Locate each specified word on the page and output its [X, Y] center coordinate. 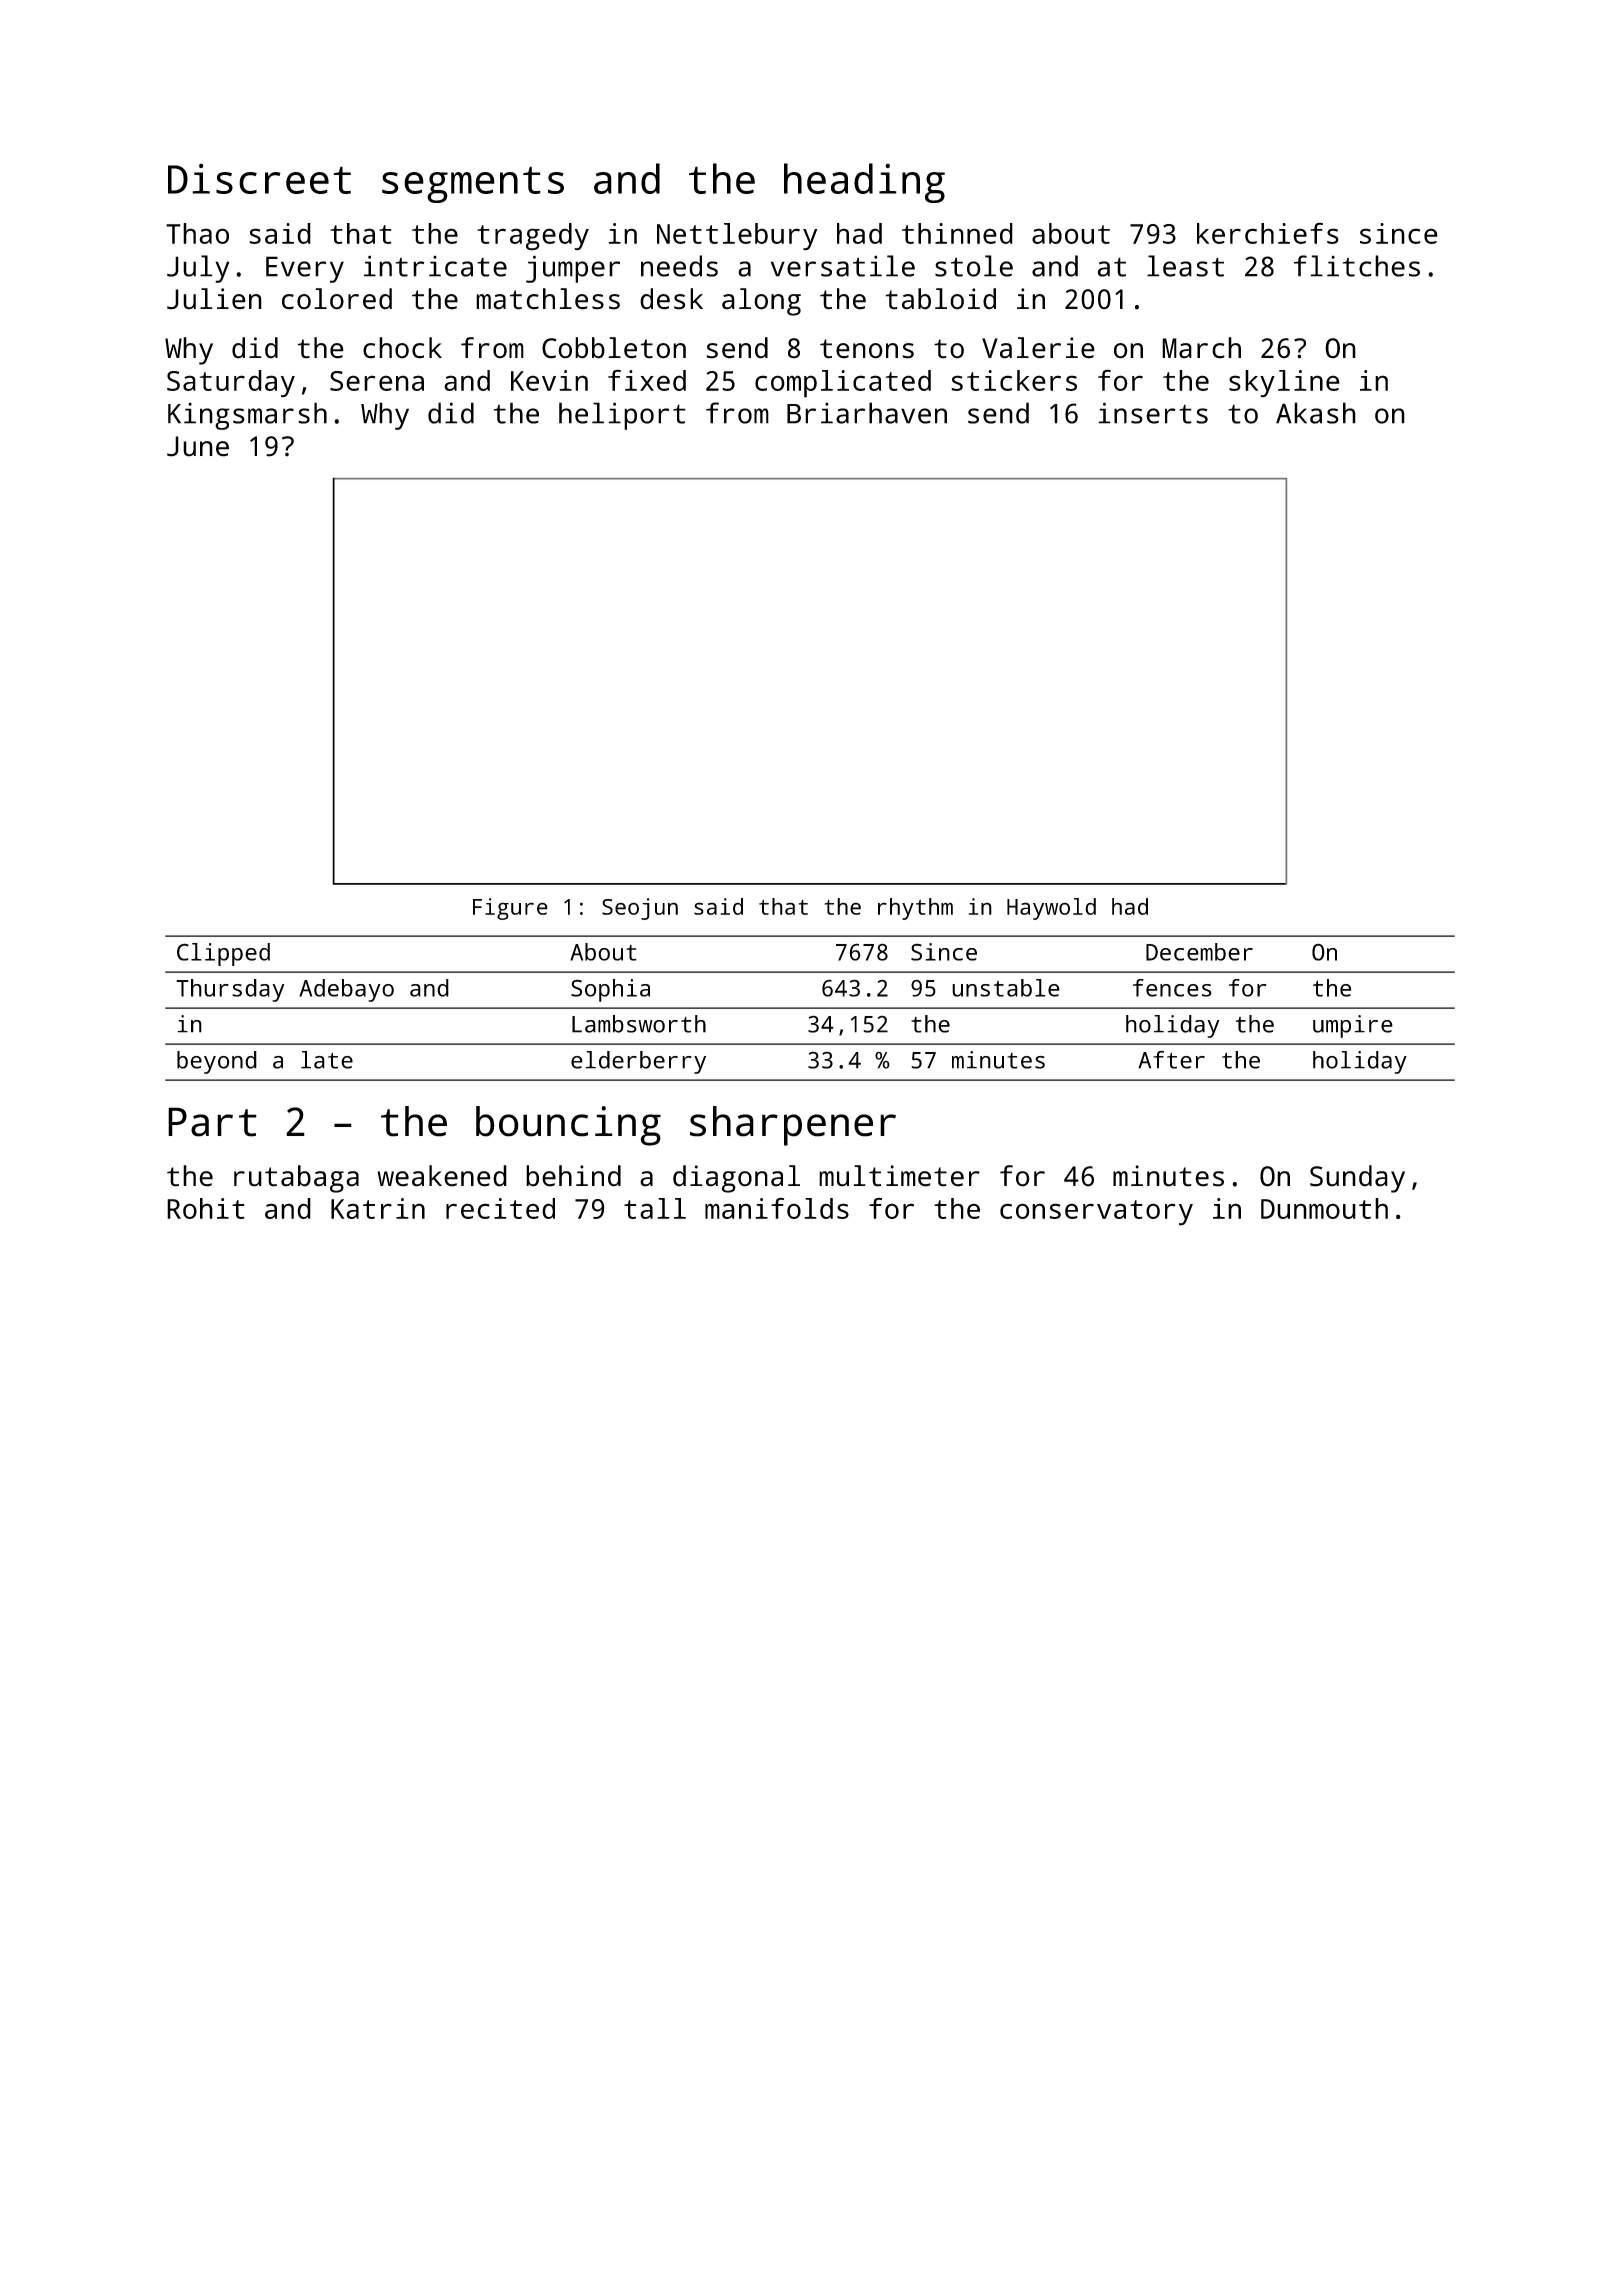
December [1199, 952]
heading [864, 183]
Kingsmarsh [247, 416]
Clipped [223, 954]
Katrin [378, 1208]
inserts [1153, 413]
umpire [1353, 1026]
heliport [622, 416]
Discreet [259, 178]
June [198, 446]
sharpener [793, 1126]
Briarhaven [867, 413]
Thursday [230, 990]
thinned [957, 233]
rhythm [915, 909]
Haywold [1051, 909]
